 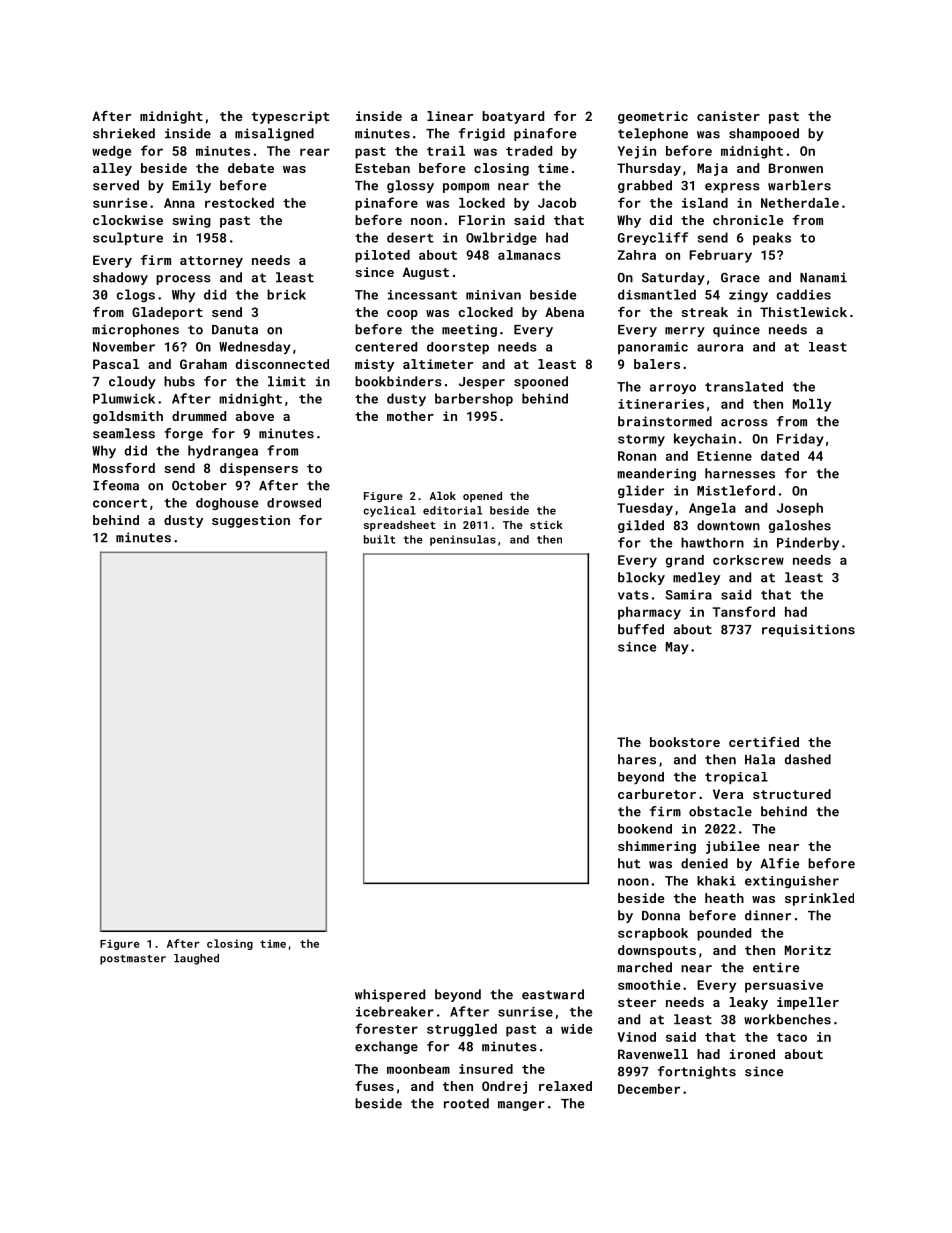 I want to click on shampooed, so click(x=764, y=134).
